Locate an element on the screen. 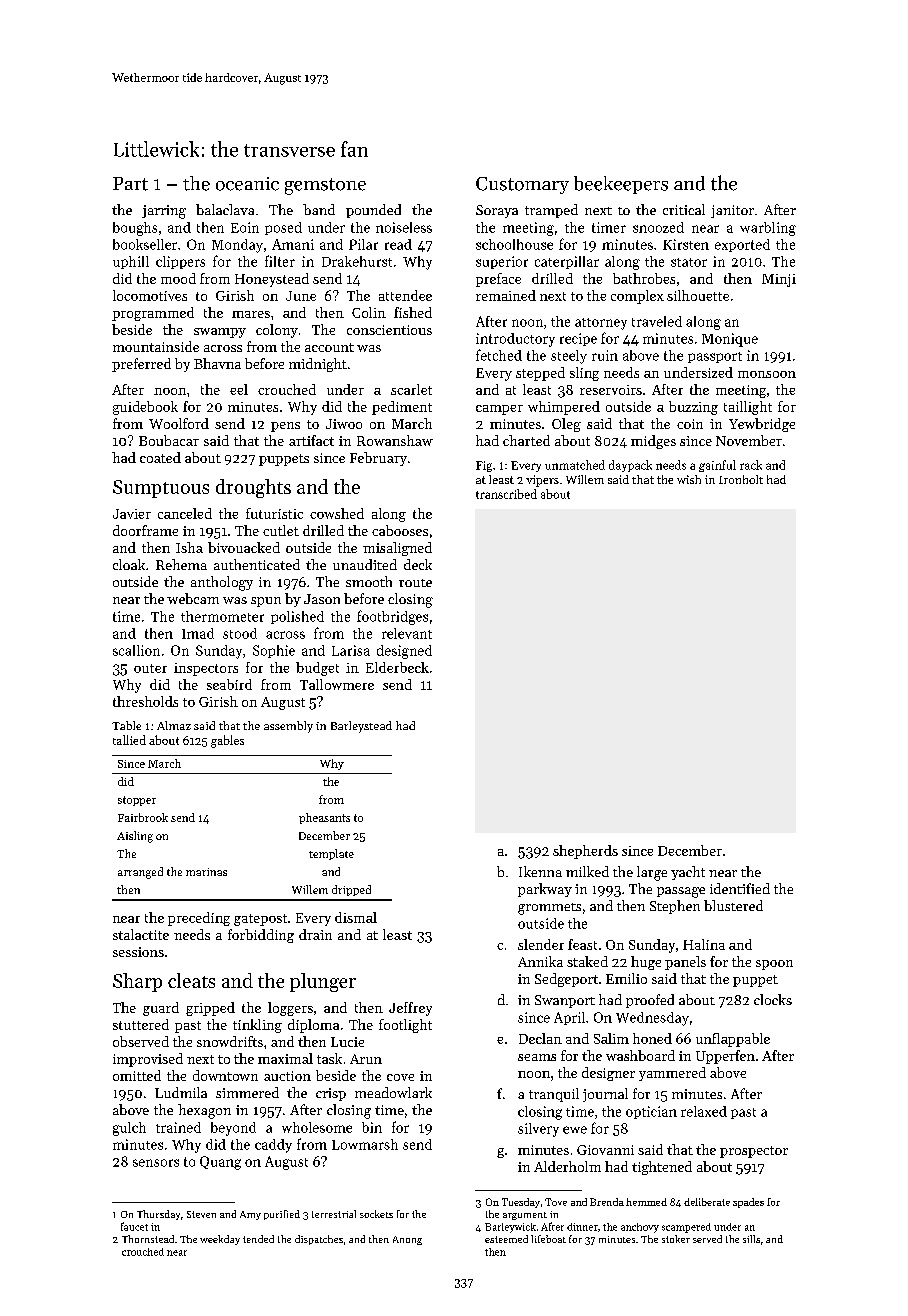  Annika is located at coordinates (540, 961).
